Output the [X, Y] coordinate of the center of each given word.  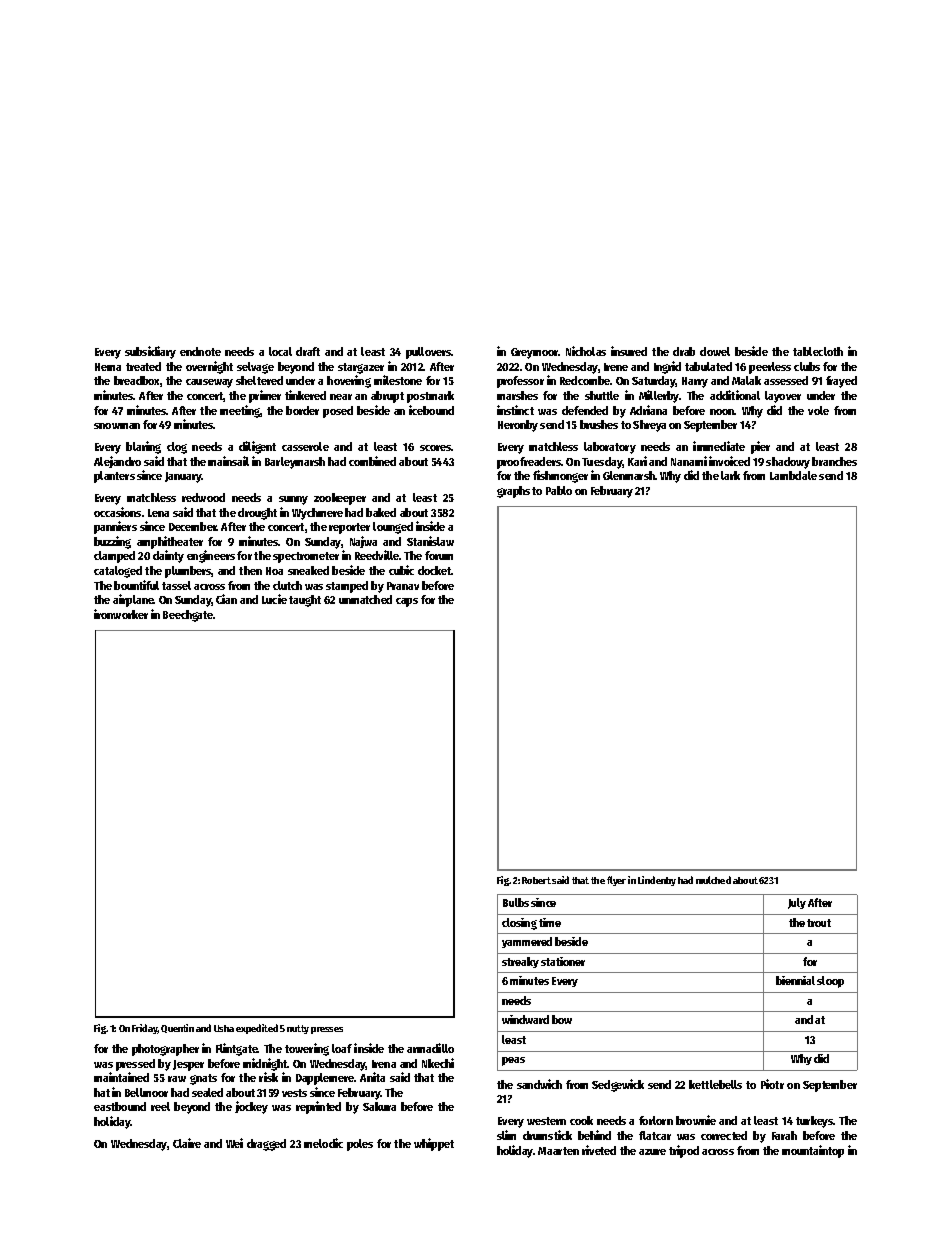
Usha [224, 1028]
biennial [795, 980]
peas [513, 1061]
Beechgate [188, 616]
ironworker [121, 614]
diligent [257, 447]
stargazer [361, 368]
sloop [830, 982]
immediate [719, 446]
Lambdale [793, 475]
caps [407, 602]
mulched [713, 880]
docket [435, 570]
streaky [520, 962]
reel [160, 1106]
